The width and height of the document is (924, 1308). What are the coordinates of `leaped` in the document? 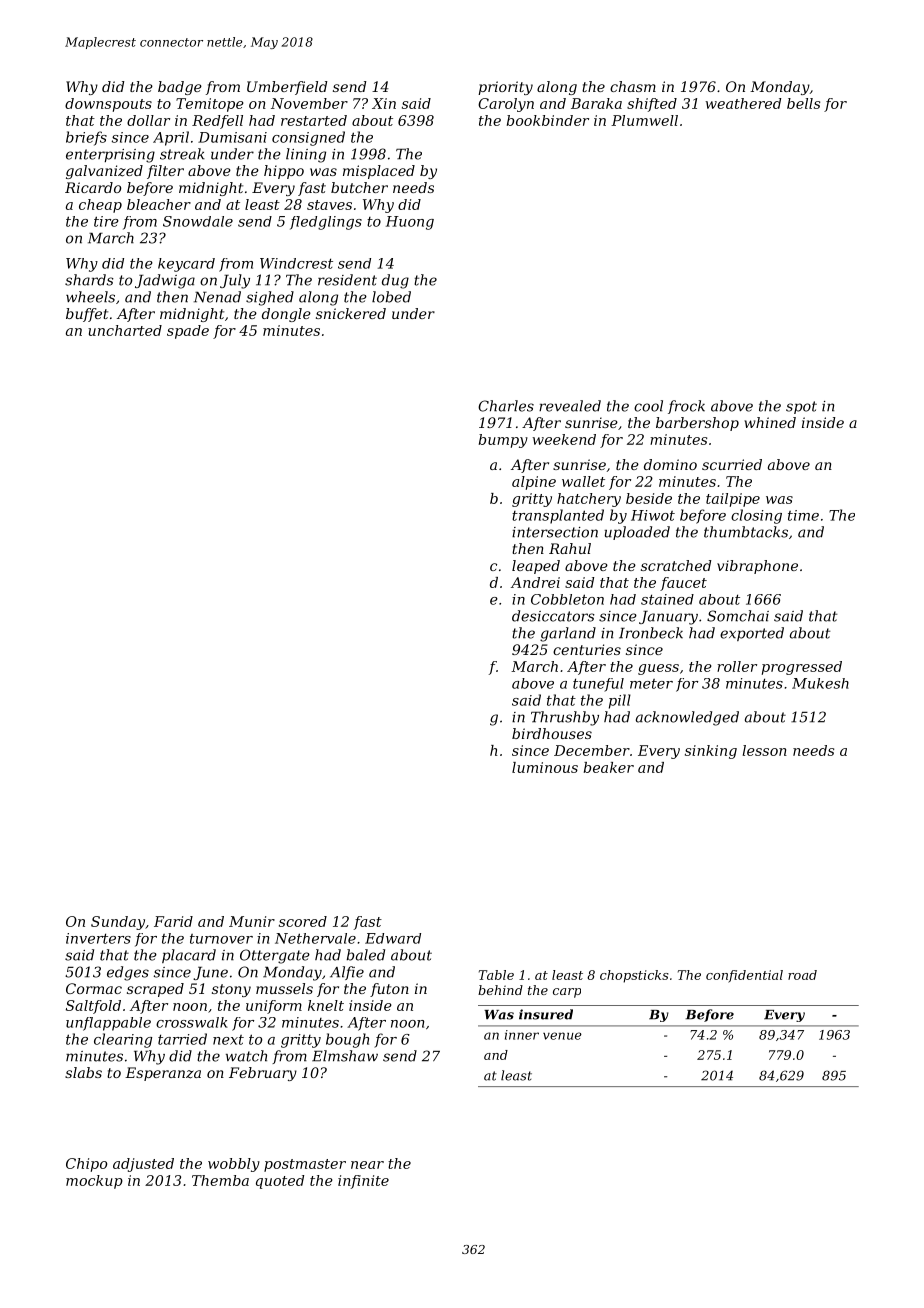 It's located at (536, 567).
